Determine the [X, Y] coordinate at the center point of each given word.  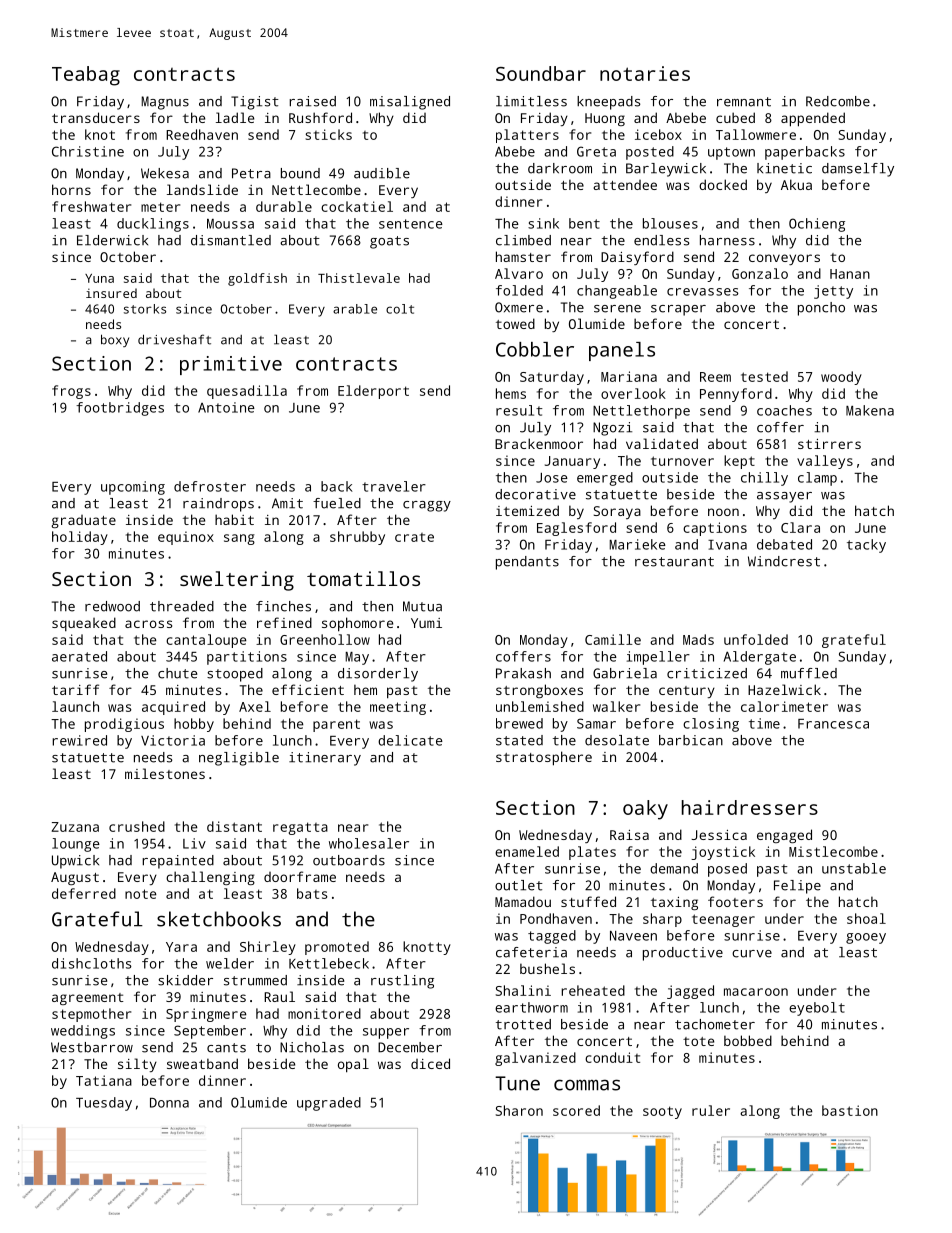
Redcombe [838, 101]
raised [312, 101]
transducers [96, 117]
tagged [552, 937]
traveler [394, 486]
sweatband [202, 1063]
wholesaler [369, 843]
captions [715, 529]
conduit [612, 1057]
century [687, 692]
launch [75, 706]
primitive [231, 365]
